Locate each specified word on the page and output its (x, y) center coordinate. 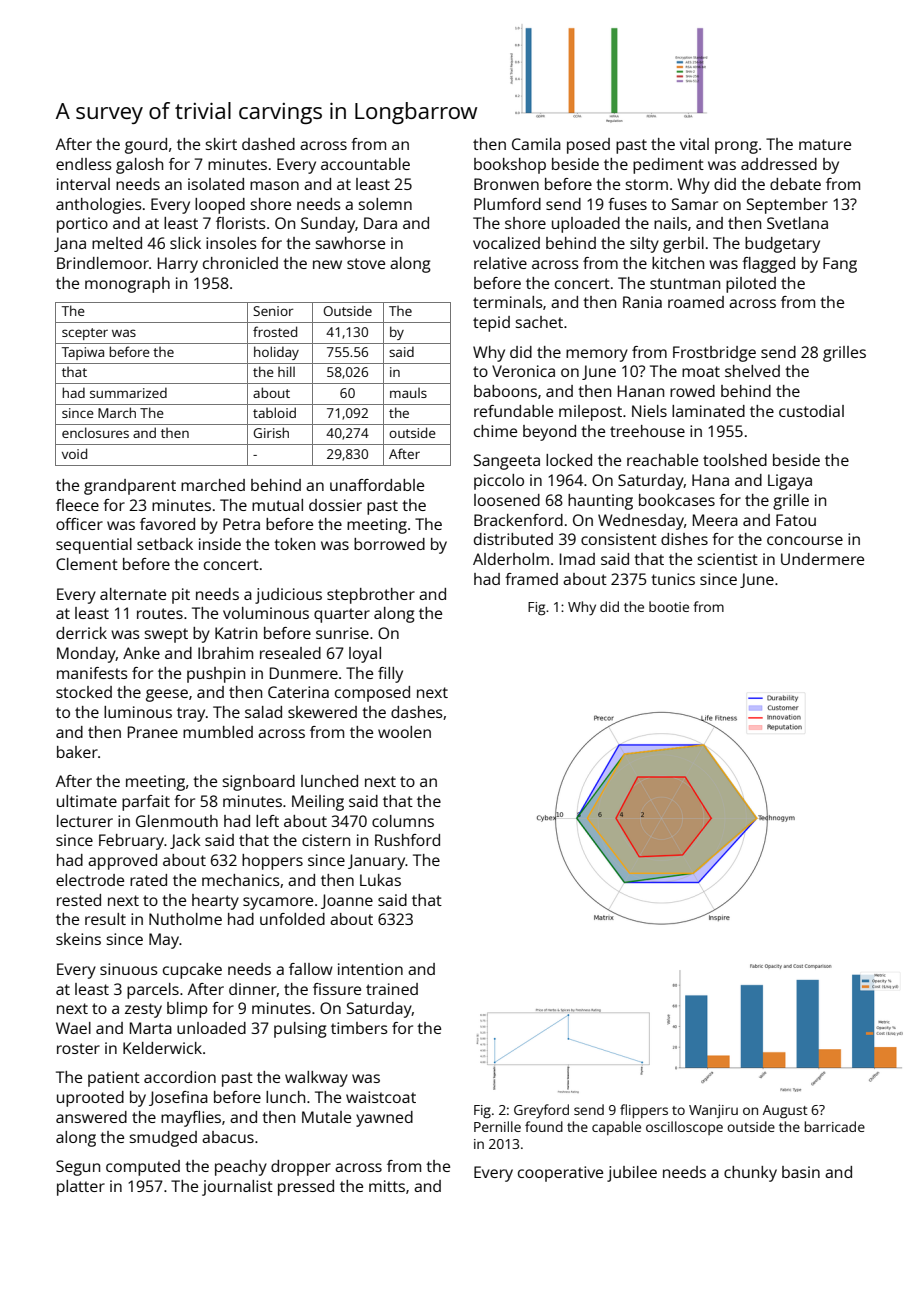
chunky (750, 1174)
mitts (387, 1186)
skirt (221, 144)
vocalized (506, 243)
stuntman (685, 283)
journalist (237, 1188)
